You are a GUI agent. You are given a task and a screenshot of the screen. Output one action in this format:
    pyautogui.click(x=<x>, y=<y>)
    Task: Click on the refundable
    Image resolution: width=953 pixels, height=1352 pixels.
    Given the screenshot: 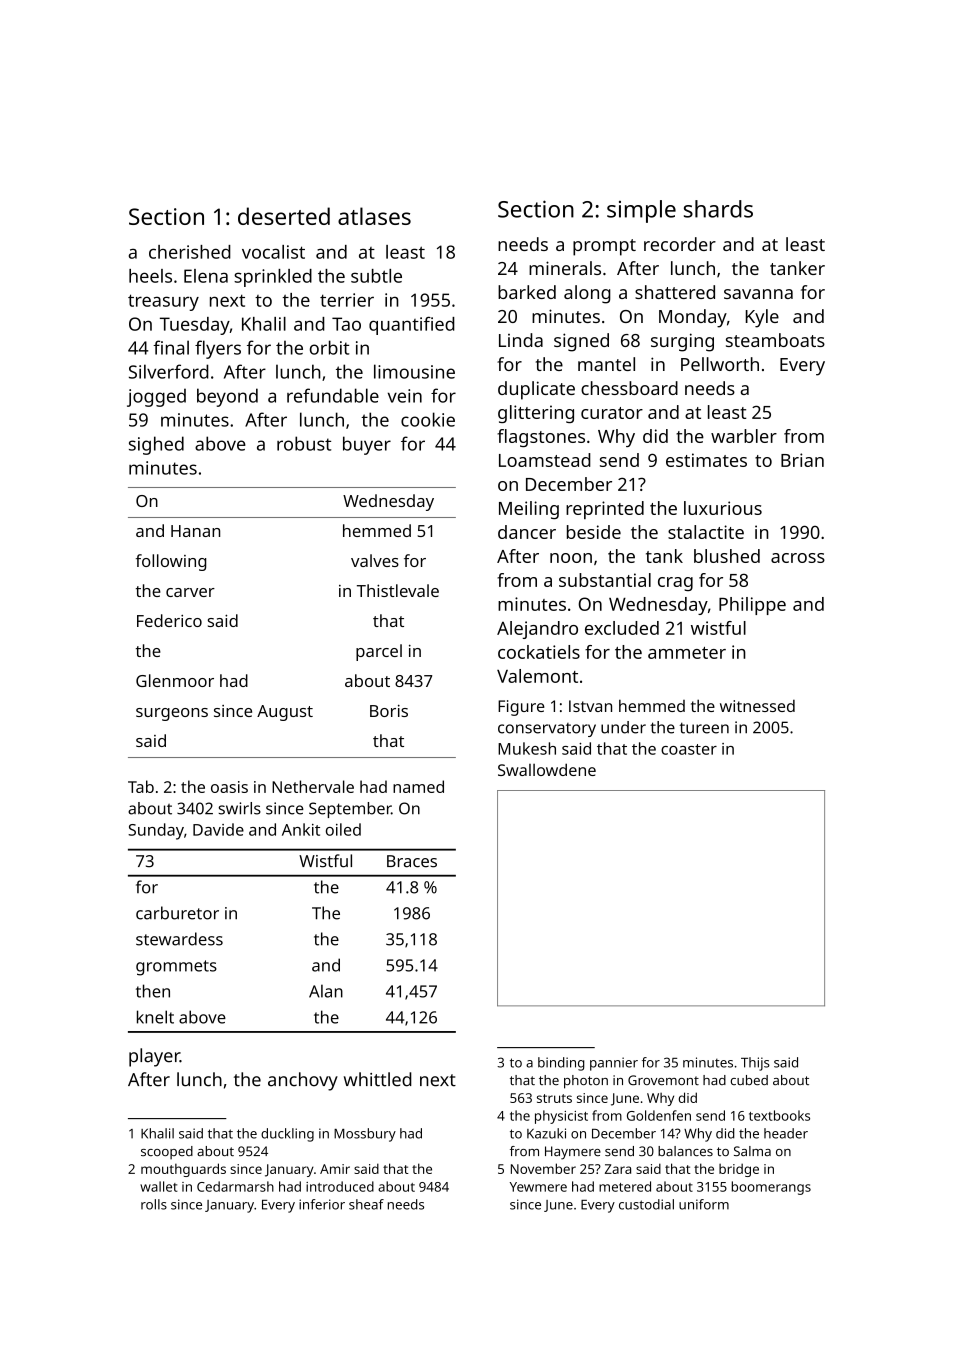 What is the action you would take?
    pyautogui.click(x=333, y=395)
